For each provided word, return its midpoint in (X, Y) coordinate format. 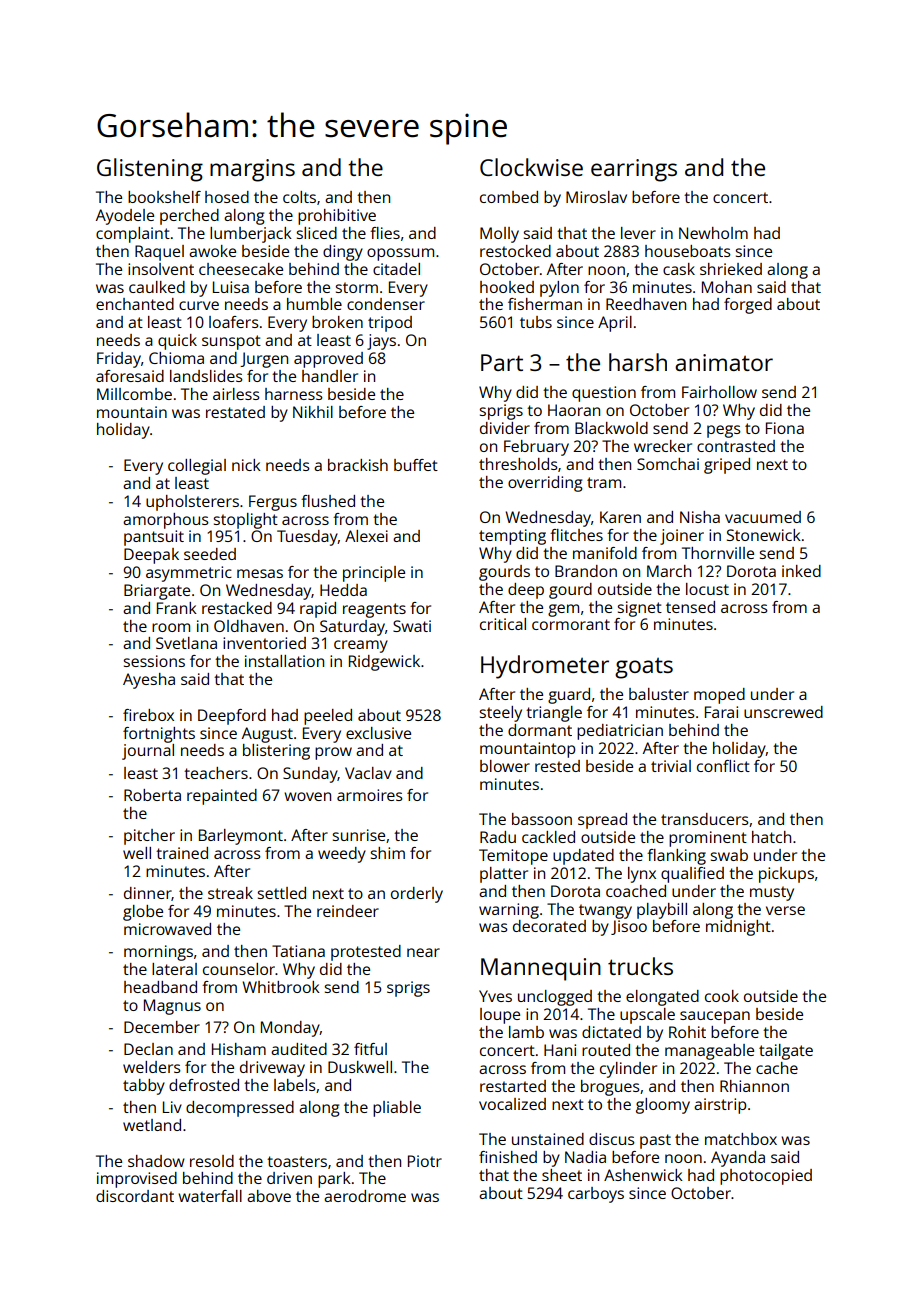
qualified (692, 875)
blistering (276, 752)
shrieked (731, 269)
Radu (498, 837)
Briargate (157, 592)
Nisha (700, 517)
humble (314, 304)
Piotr (425, 1161)
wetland (152, 1125)
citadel (396, 269)
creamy (361, 646)
